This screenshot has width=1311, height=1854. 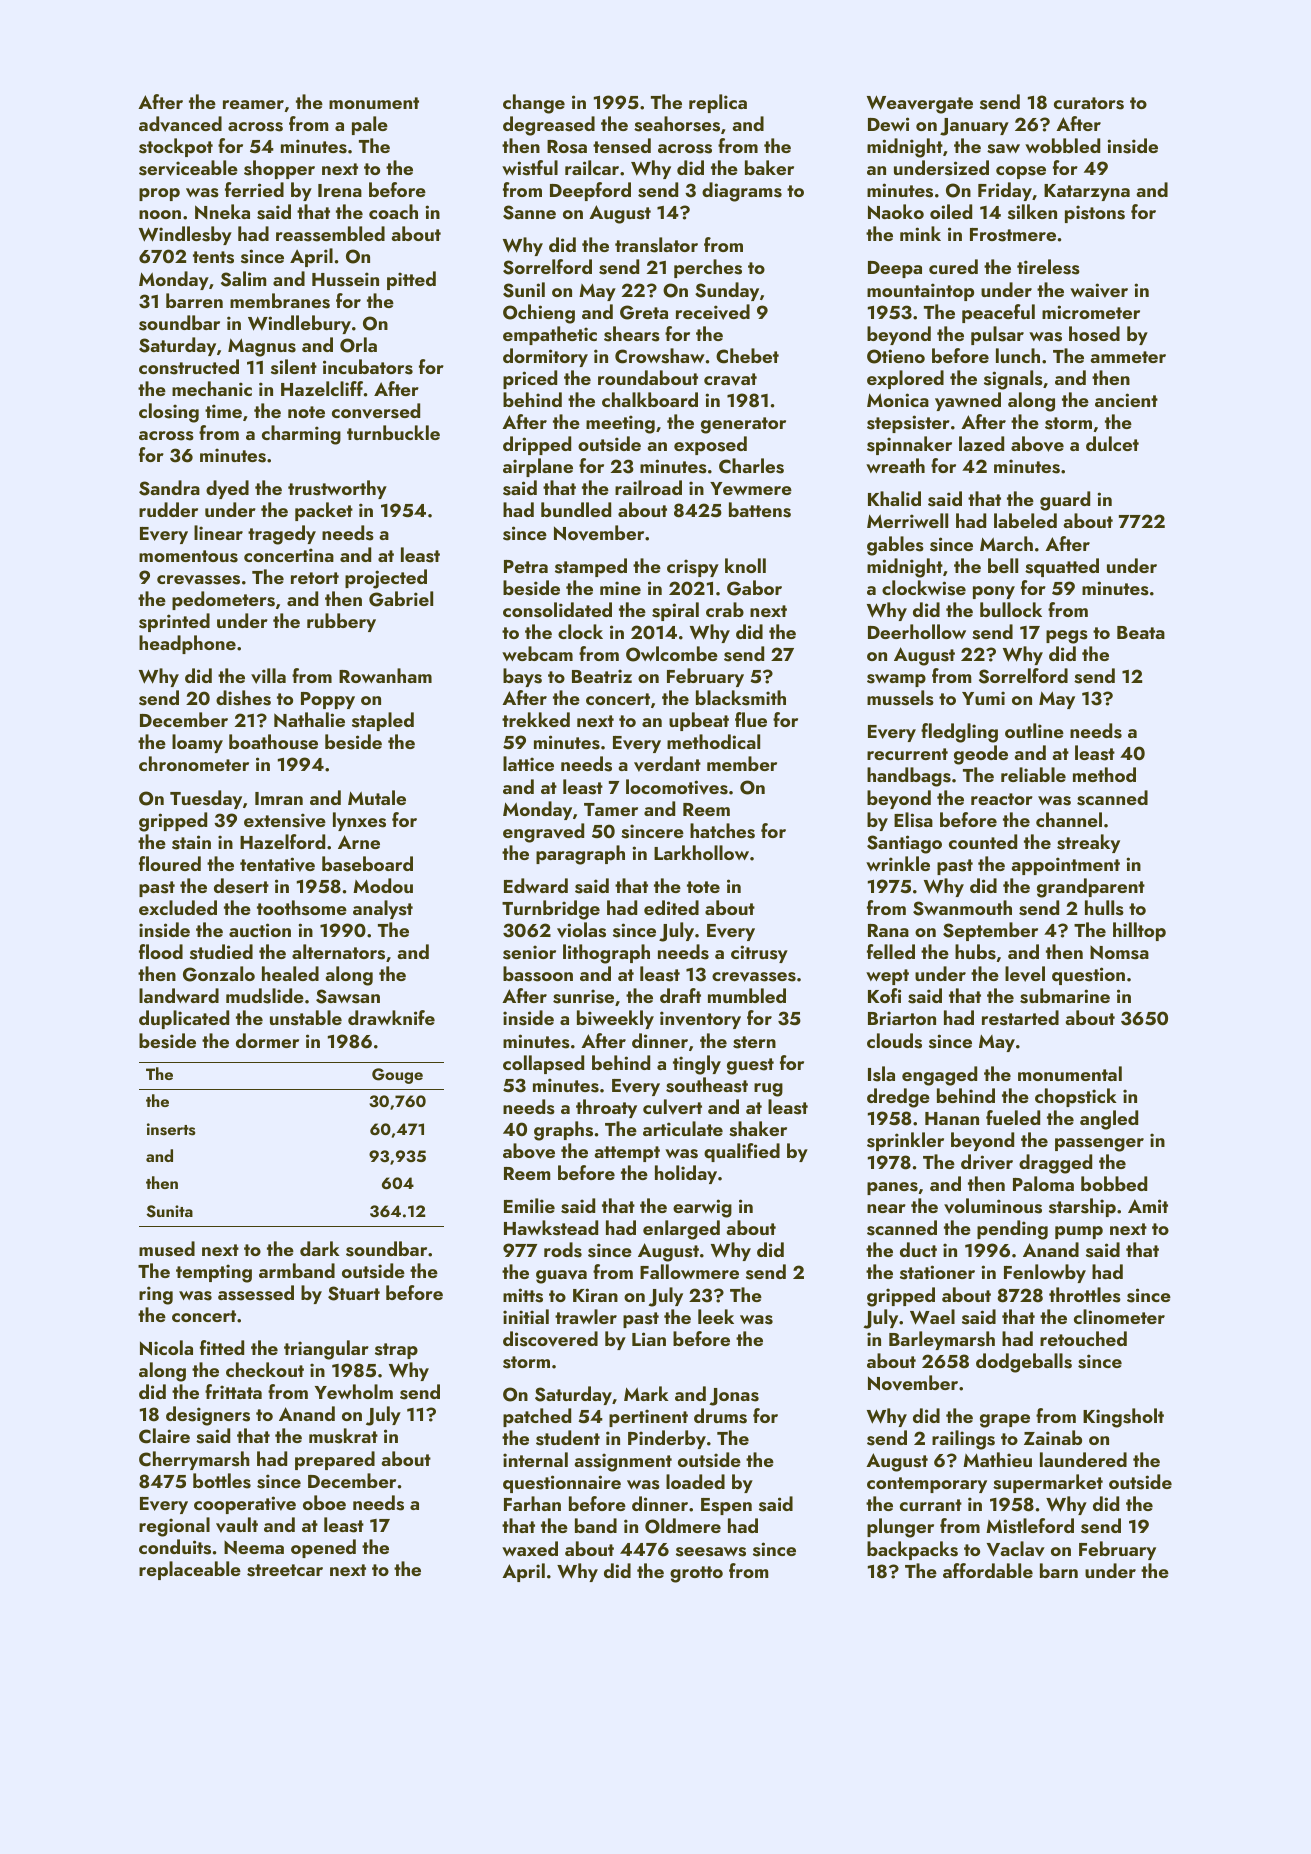 I want to click on checkout, so click(x=265, y=1369).
